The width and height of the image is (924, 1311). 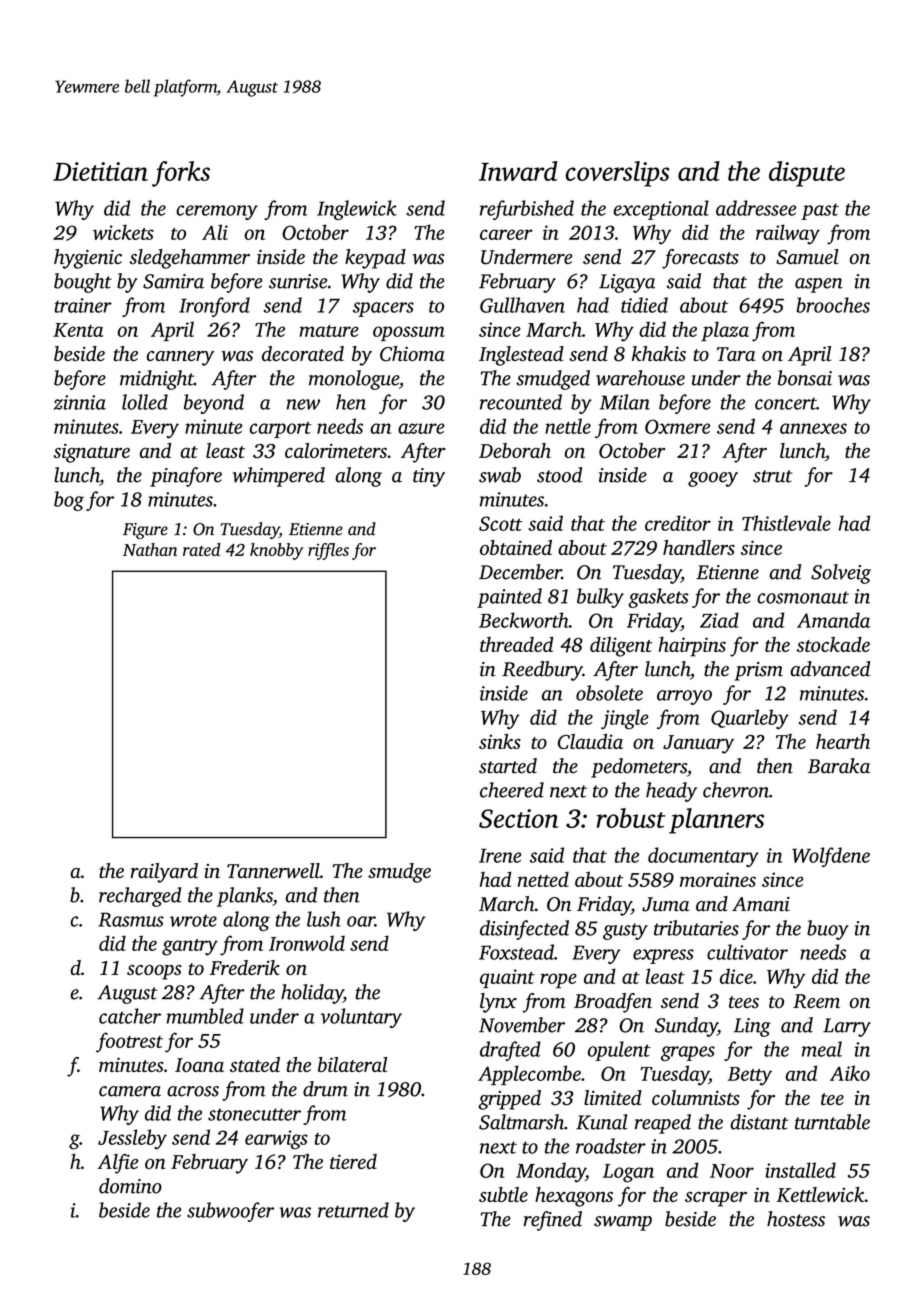 I want to click on lynx, so click(x=498, y=1003).
